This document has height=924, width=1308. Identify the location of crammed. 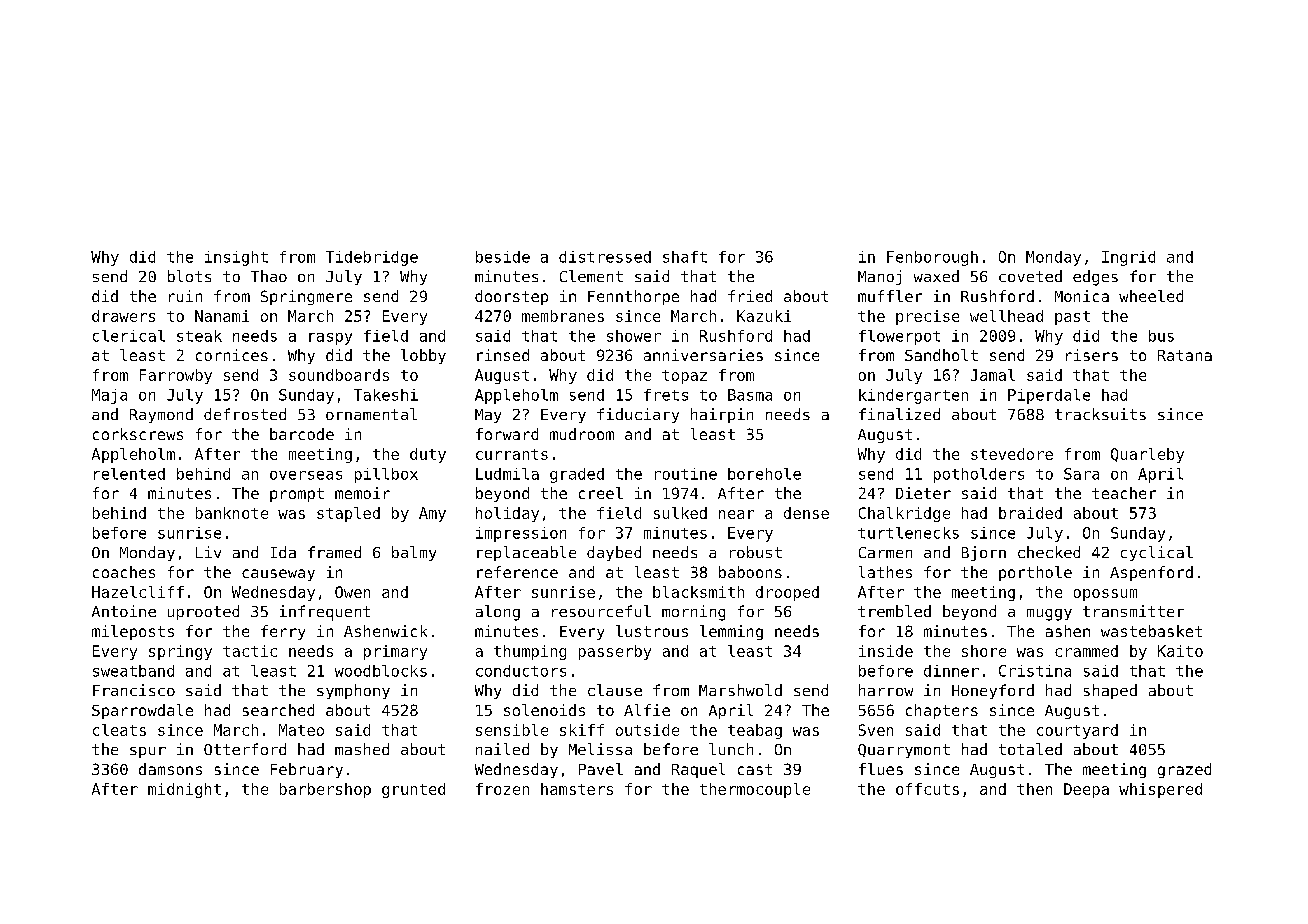
(1086, 651).
